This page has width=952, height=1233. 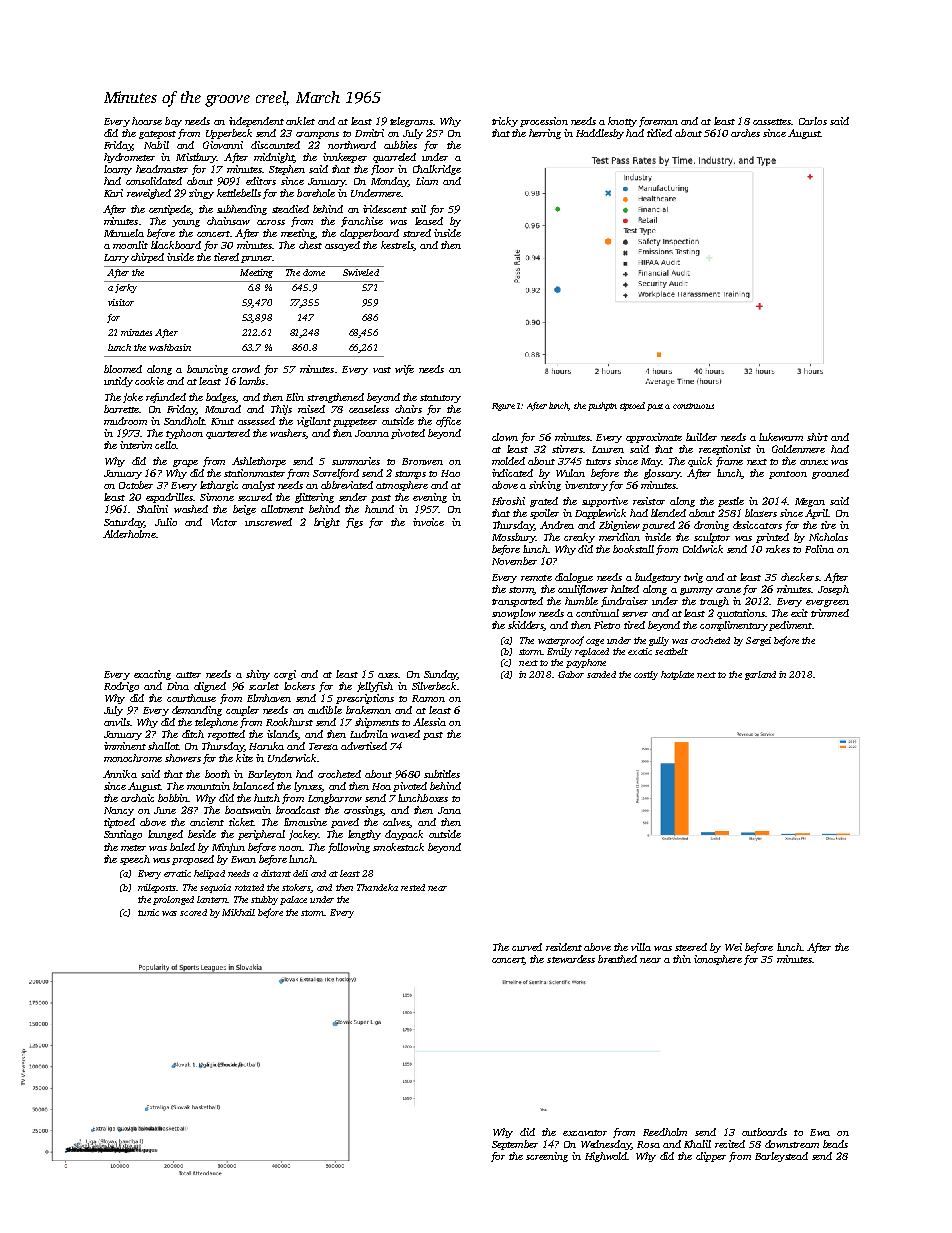 What do you see at coordinates (268, 522) in the page?
I see `unscrewed` at bounding box center [268, 522].
